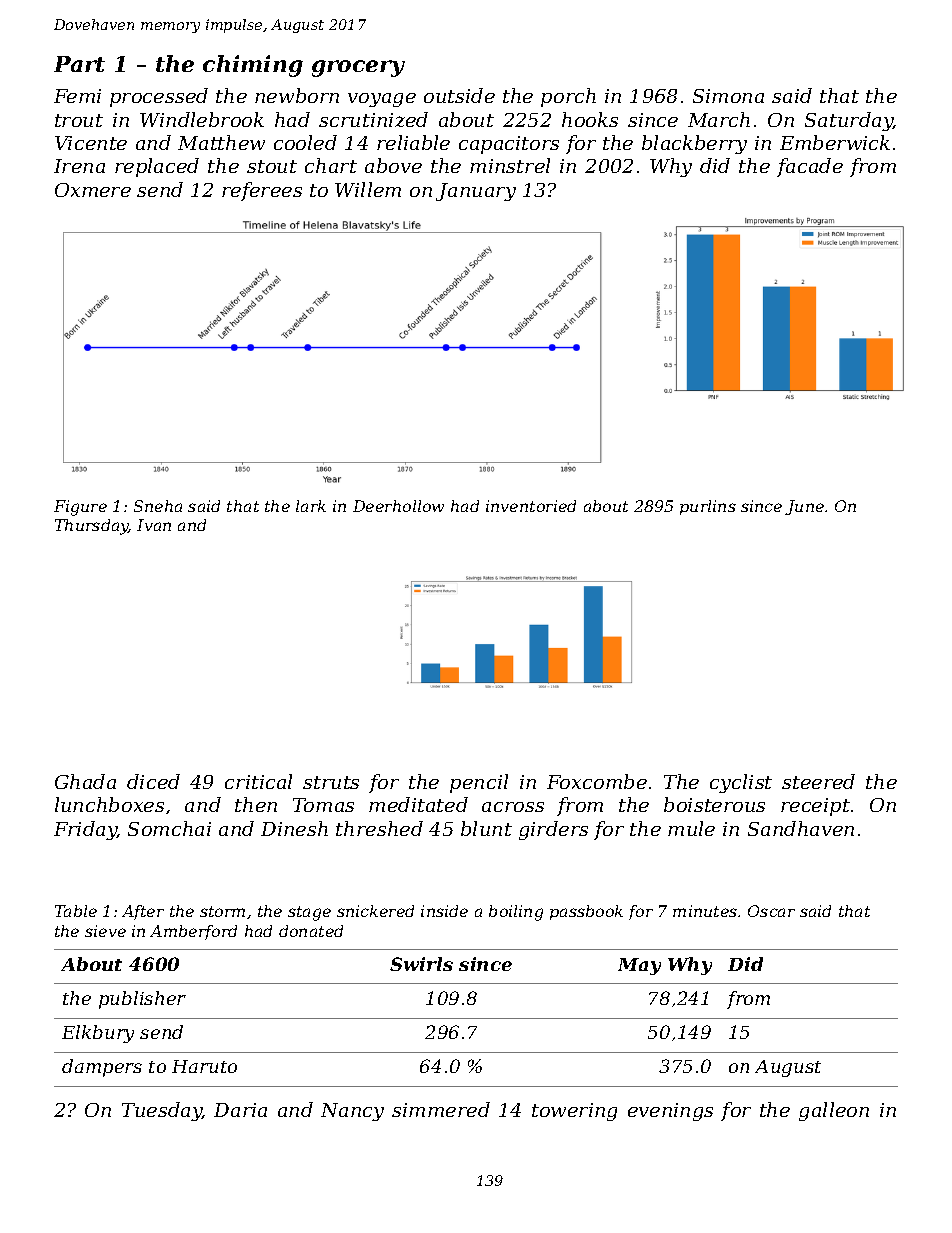 This document has height=1233, width=952. What do you see at coordinates (358, 68) in the document?
I see `grocery` at bounding box center [358, 68].
